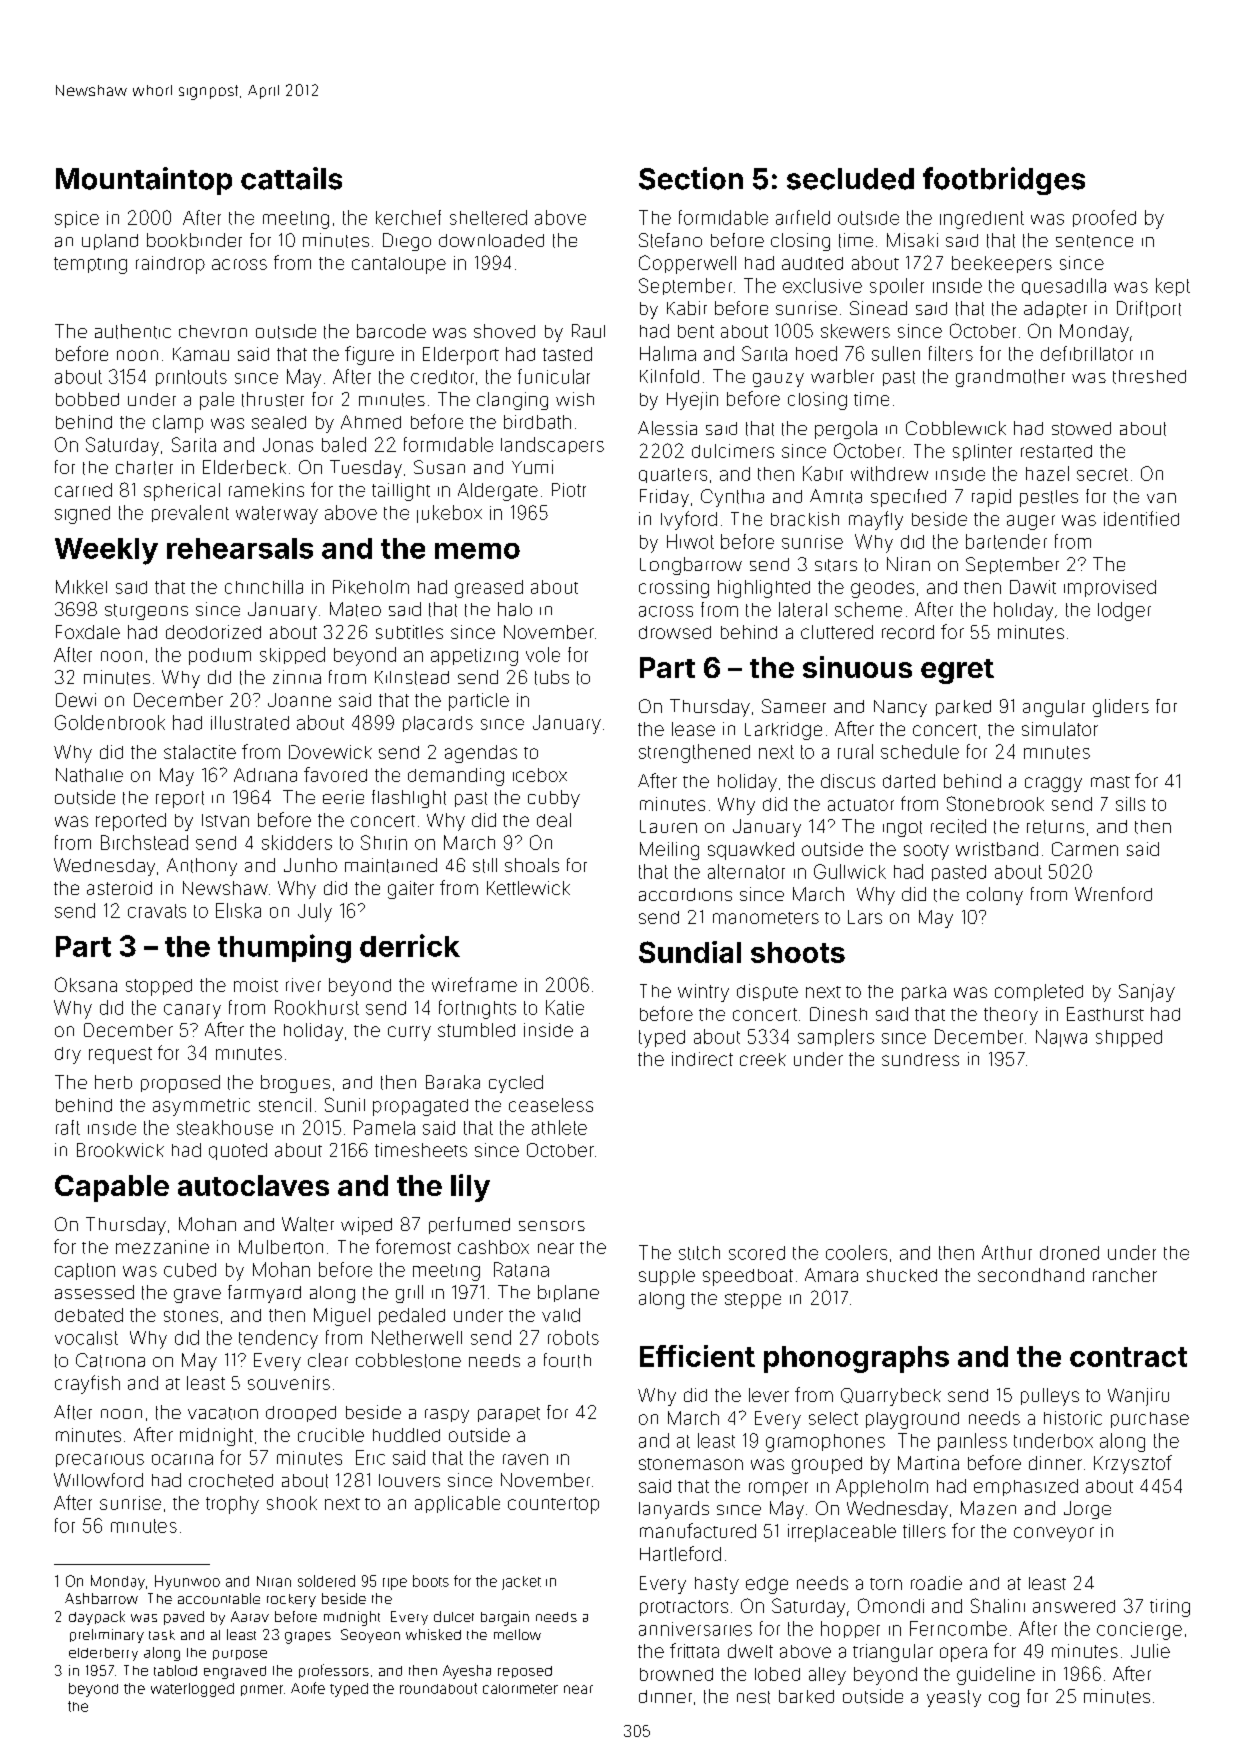 The height and width of the page is (1762, 1246). I want to click on Julie, so click(1150, 1651).
